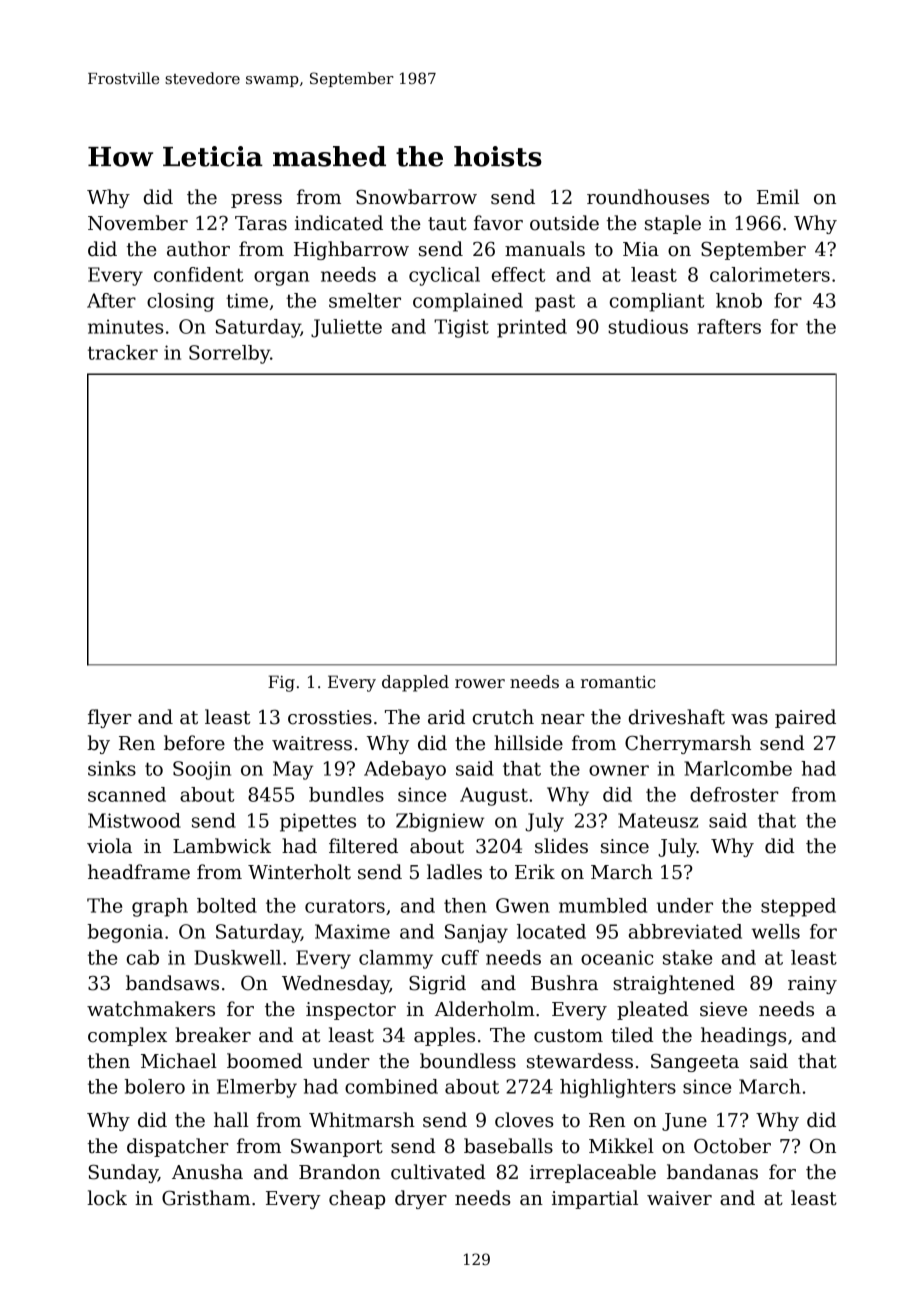 This screenshot has width=924, height=1314. Describe the element at coordinates (677, 717) in the screenshot. I see `driveshaft` at that location.
